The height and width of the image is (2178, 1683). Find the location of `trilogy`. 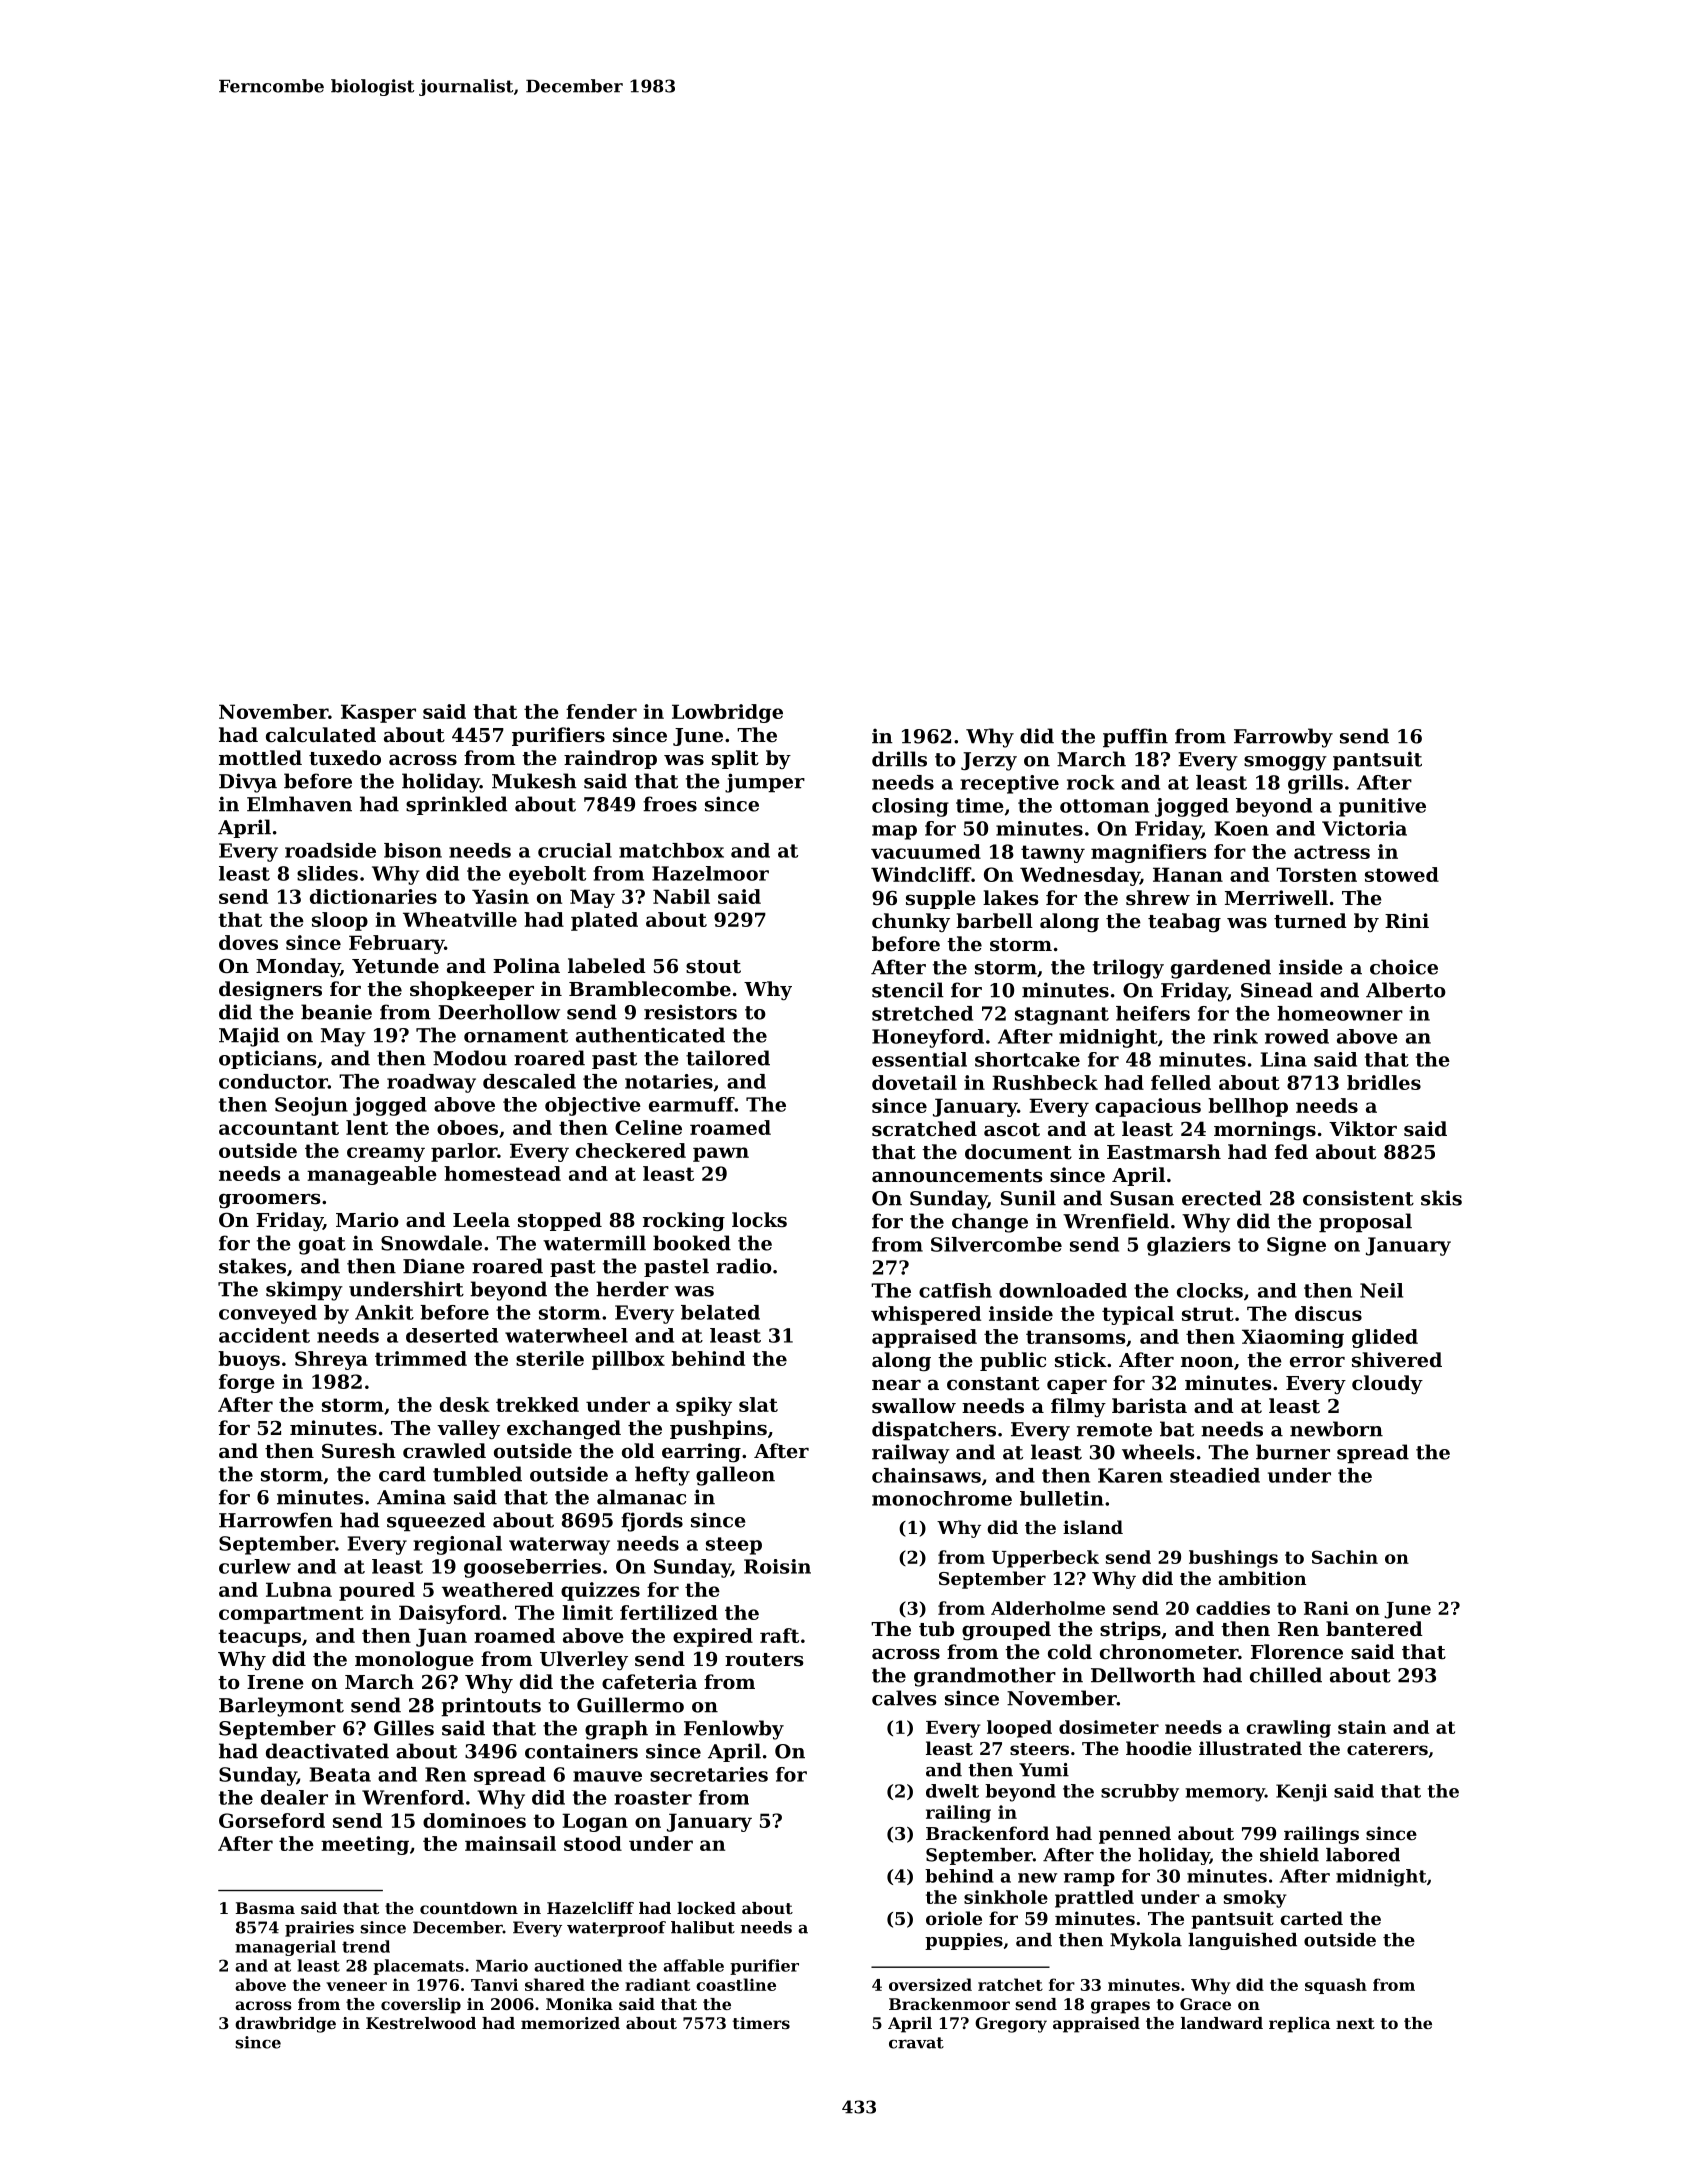

trilogy is located at coordinates (1128, 969).
